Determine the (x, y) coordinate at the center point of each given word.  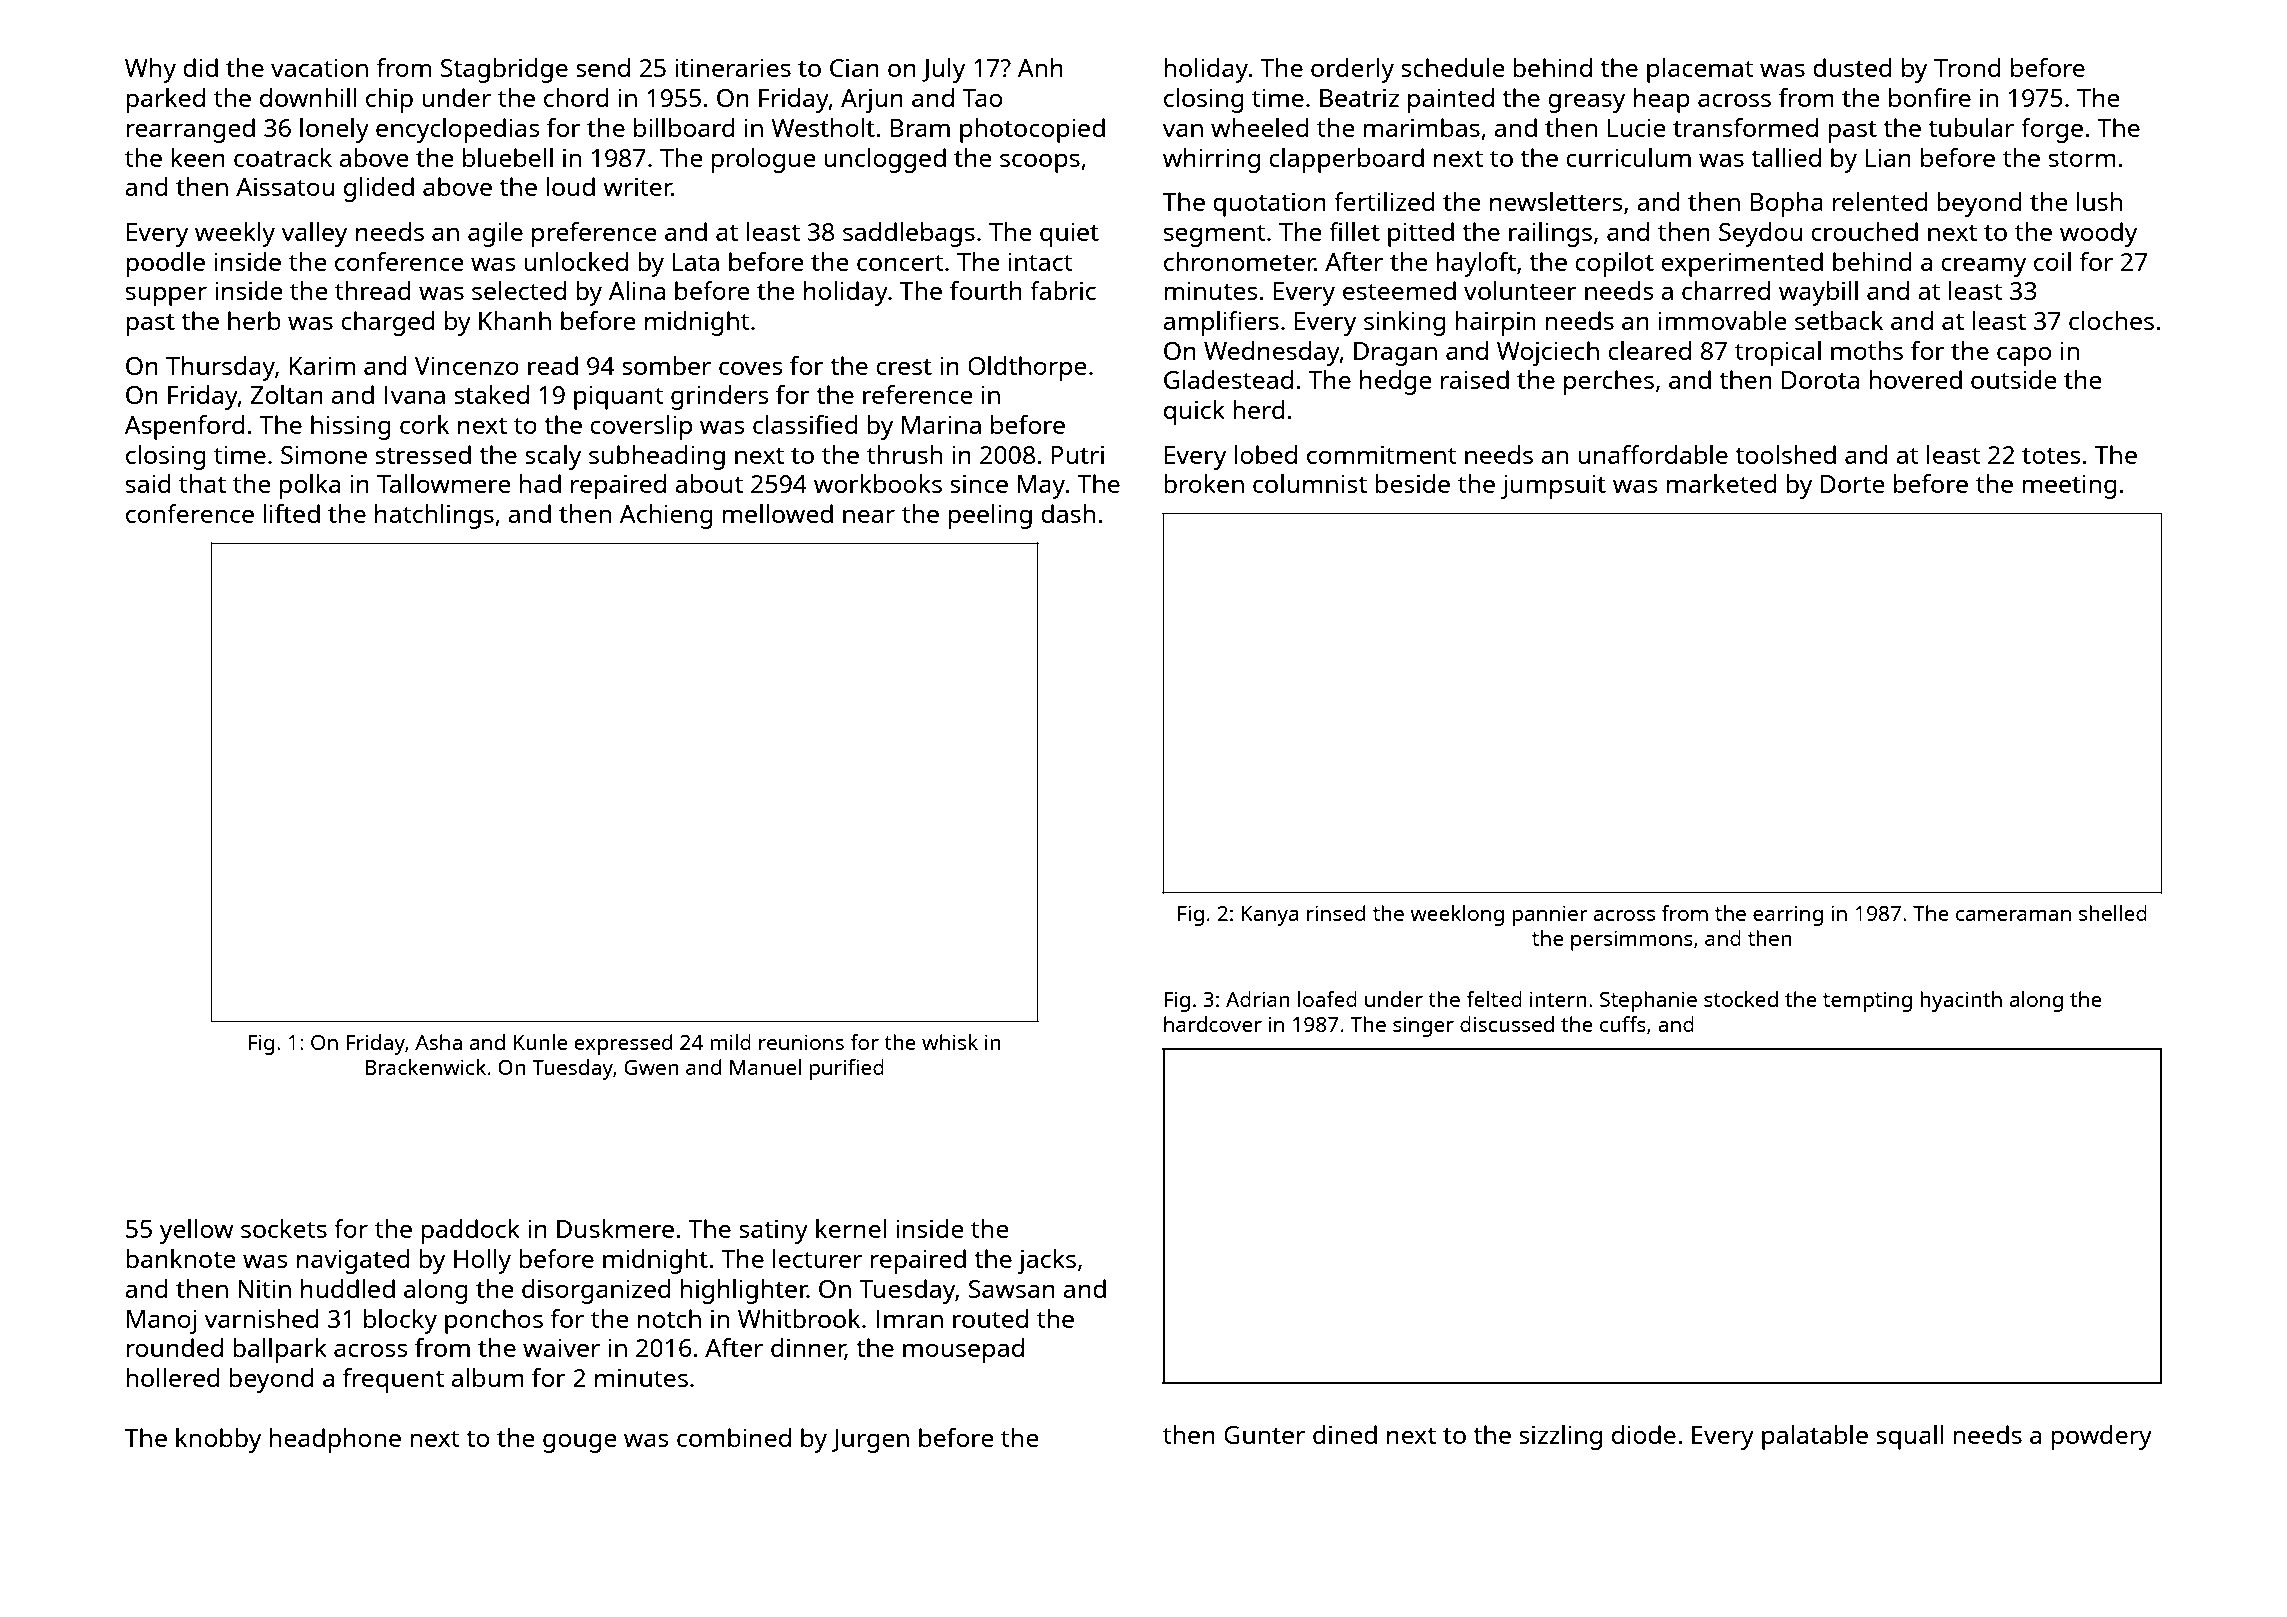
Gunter (1264, 1435)
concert (900, 262)
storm (2082, 158)
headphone (335, 1440)
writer (637, 186)
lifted (291, 513)
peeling (990, 516)
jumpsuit (1553, 487)
